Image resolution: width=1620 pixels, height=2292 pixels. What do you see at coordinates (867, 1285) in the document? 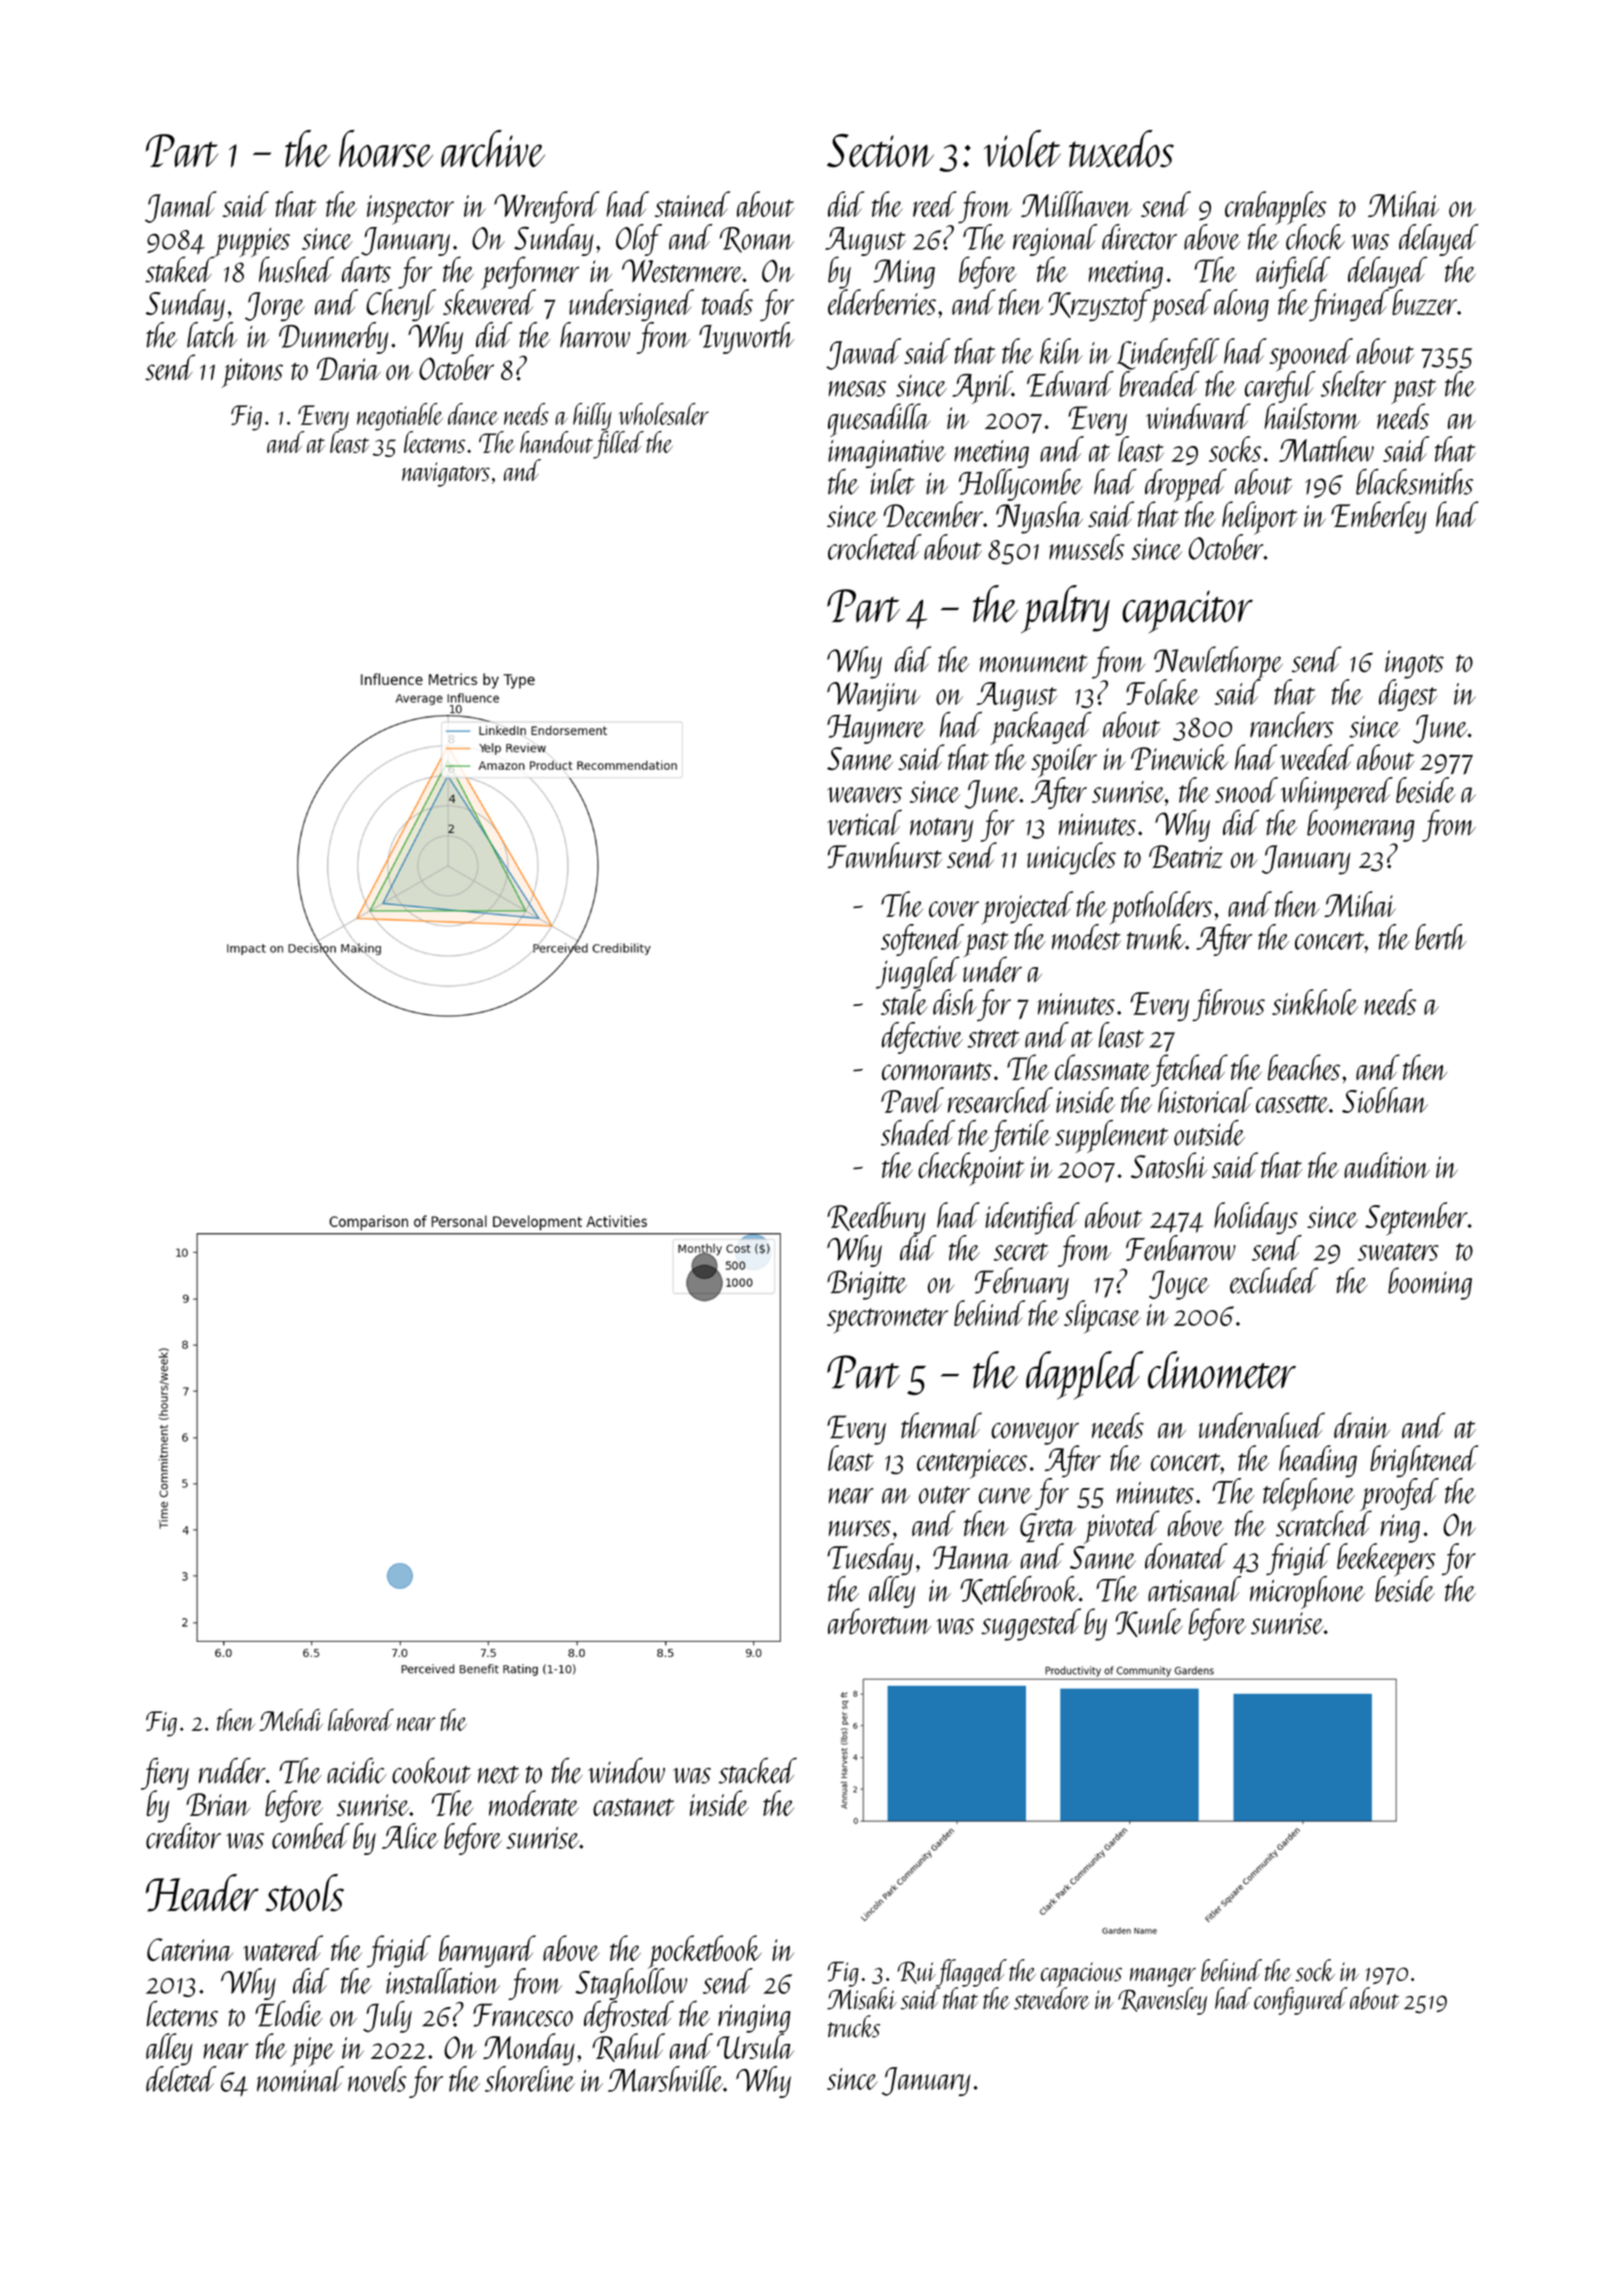
I see `Brigitte` at bounding box center [867, 1285].
